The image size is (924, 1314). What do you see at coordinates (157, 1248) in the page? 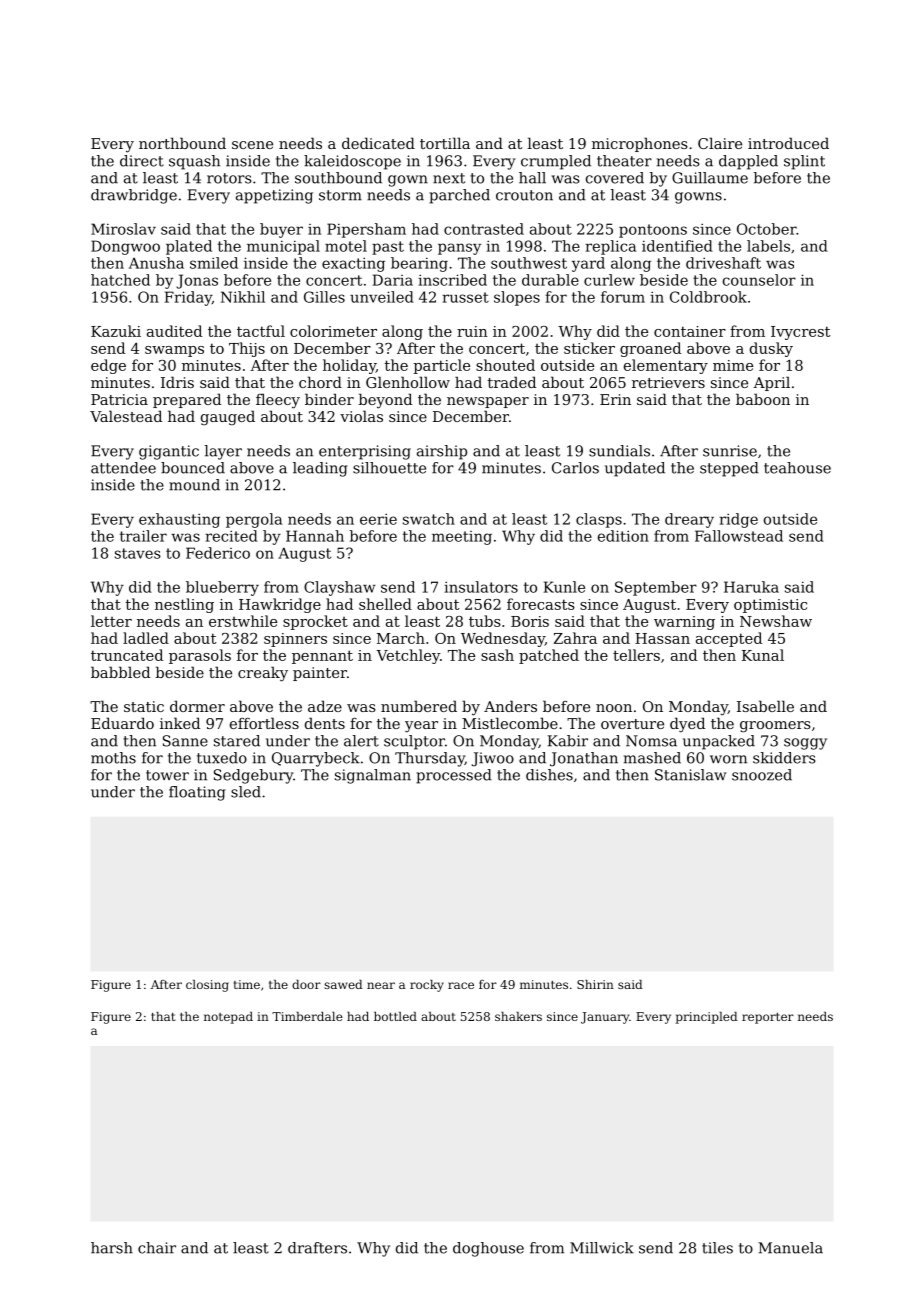
I see `chair` at bounding box center [157, 1248].
